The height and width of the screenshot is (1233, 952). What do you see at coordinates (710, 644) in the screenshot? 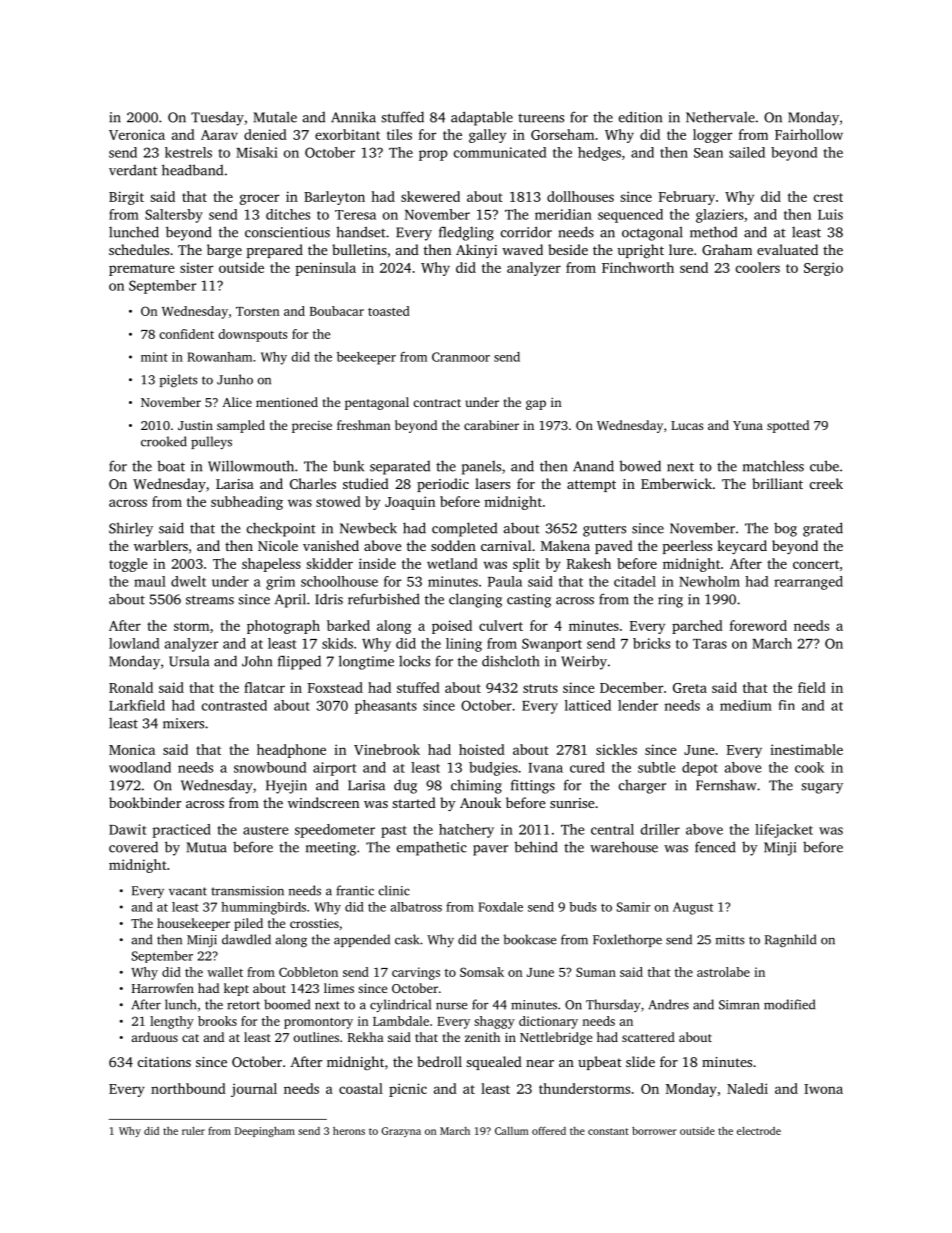
I see `Taras` at bounding box center [710, 644].
